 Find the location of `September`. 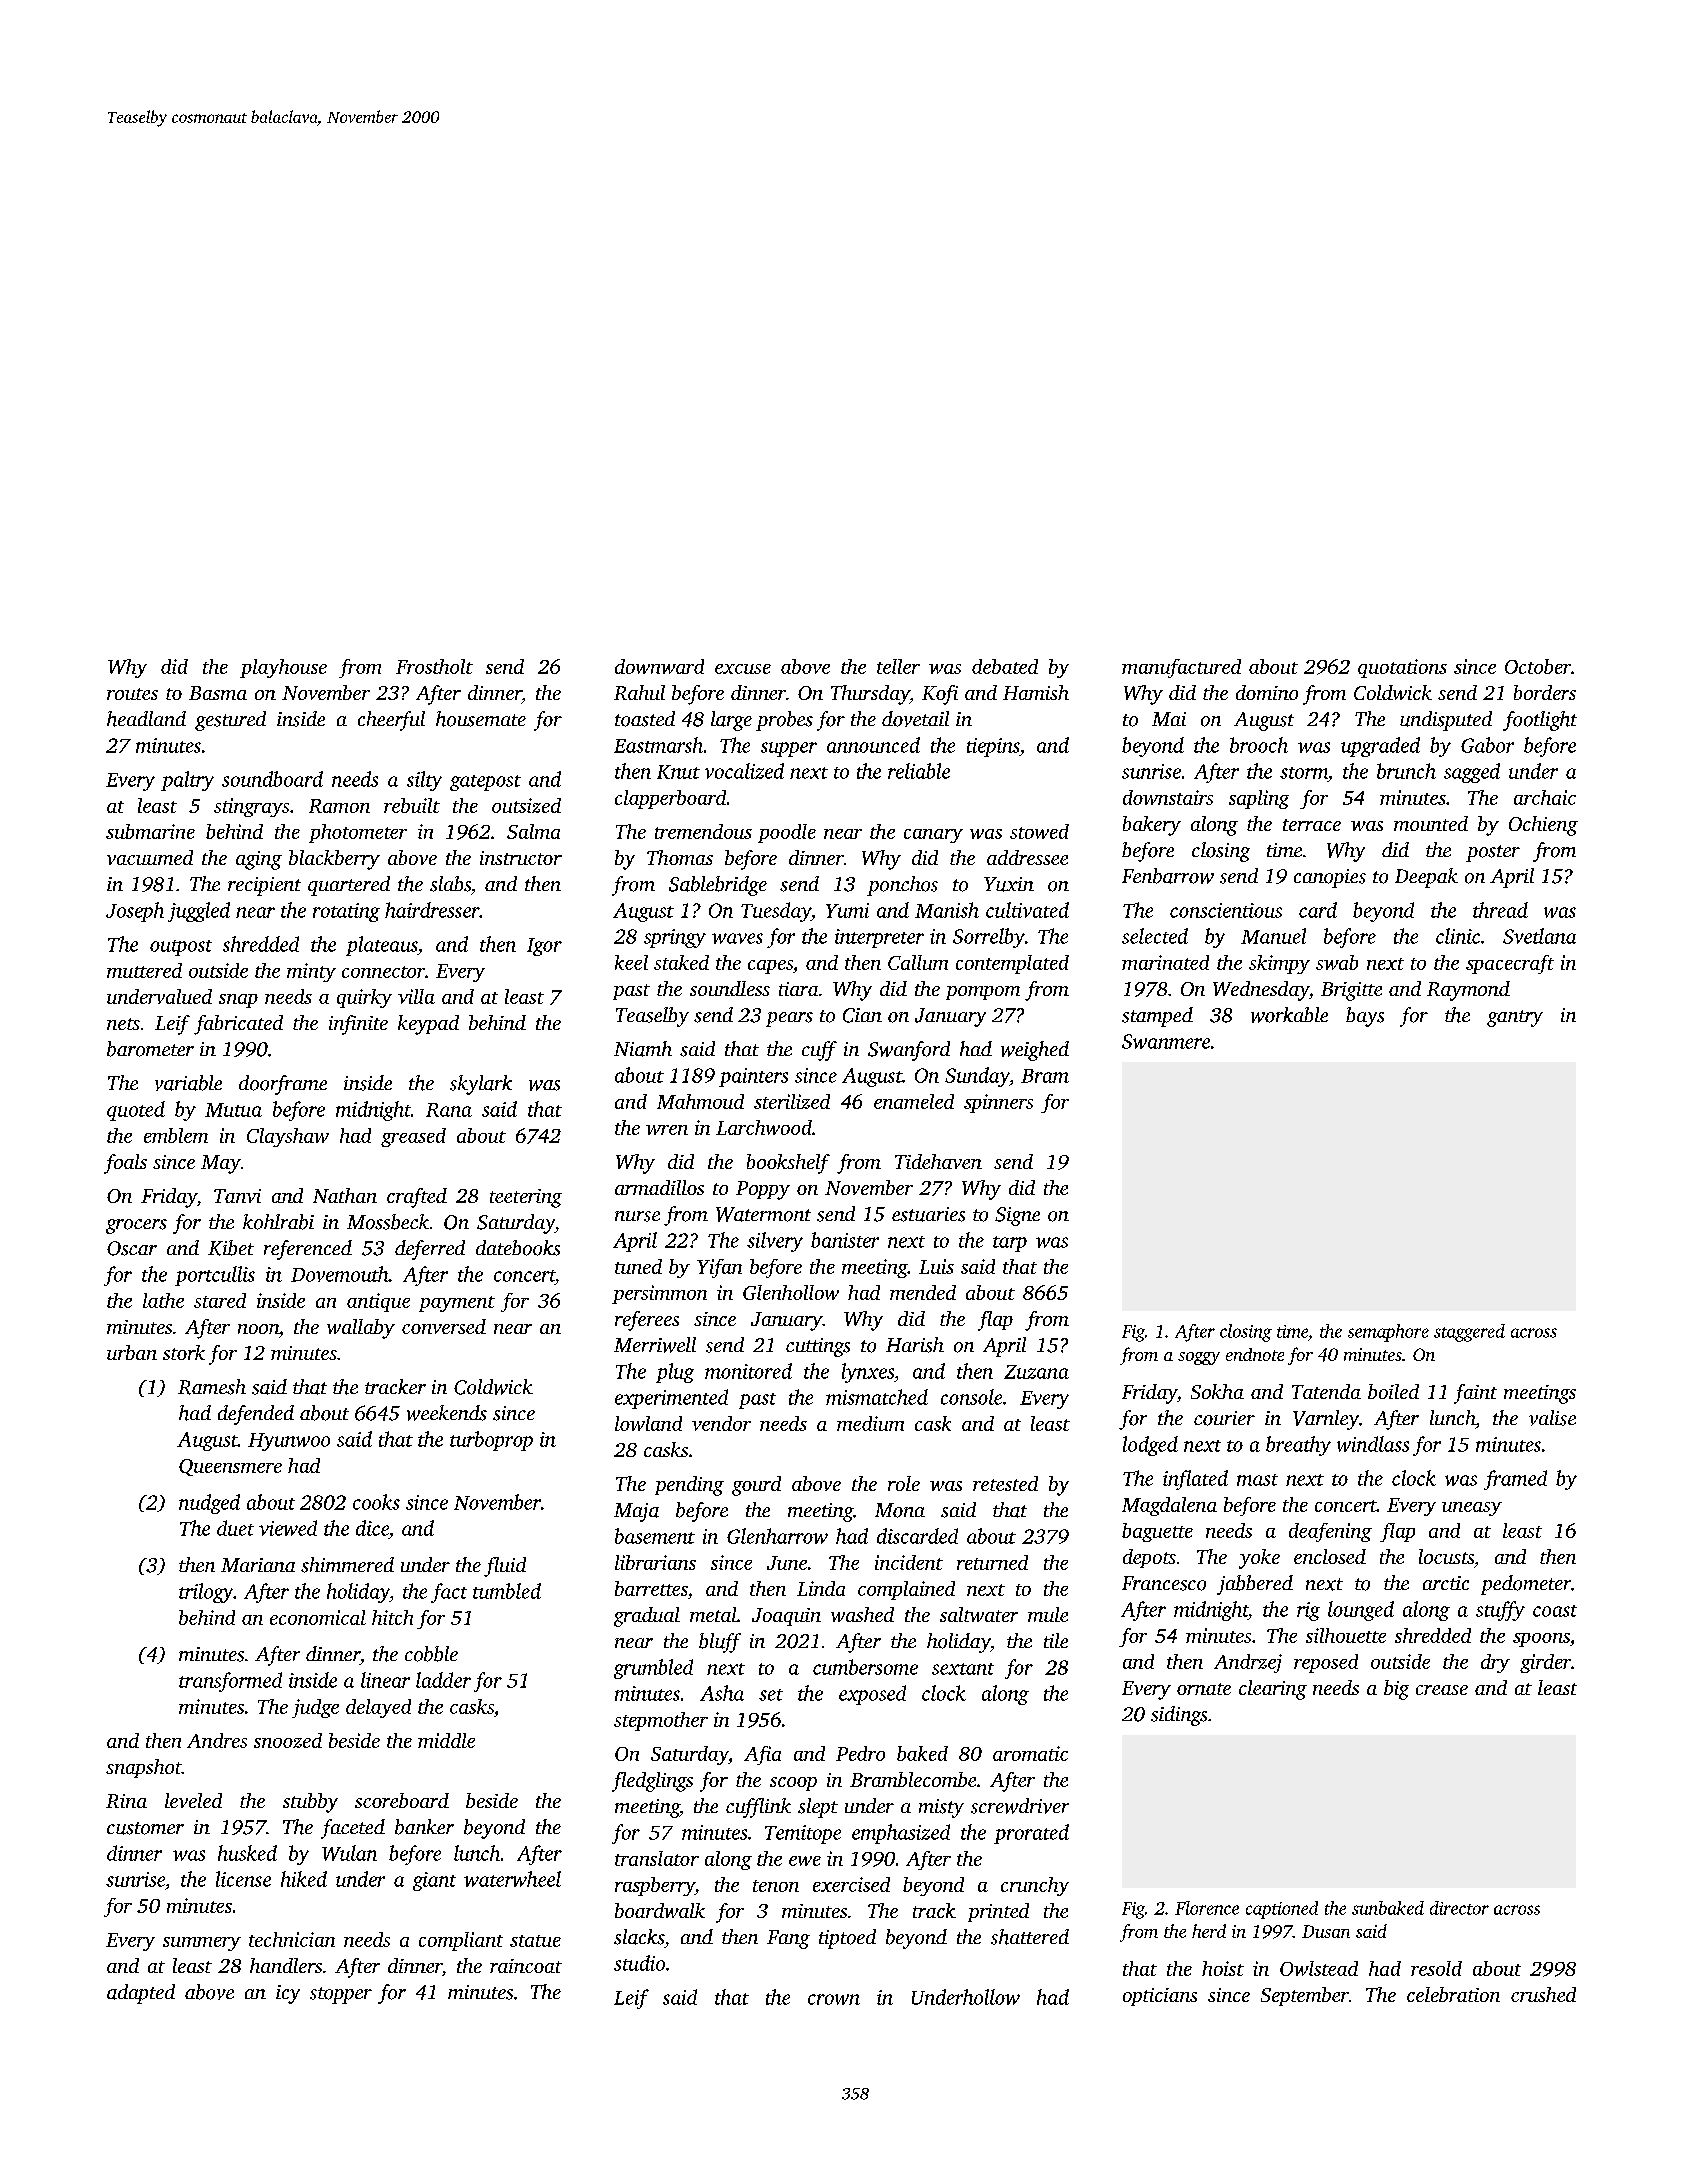

September is located at coordinates (1305, 1996).
